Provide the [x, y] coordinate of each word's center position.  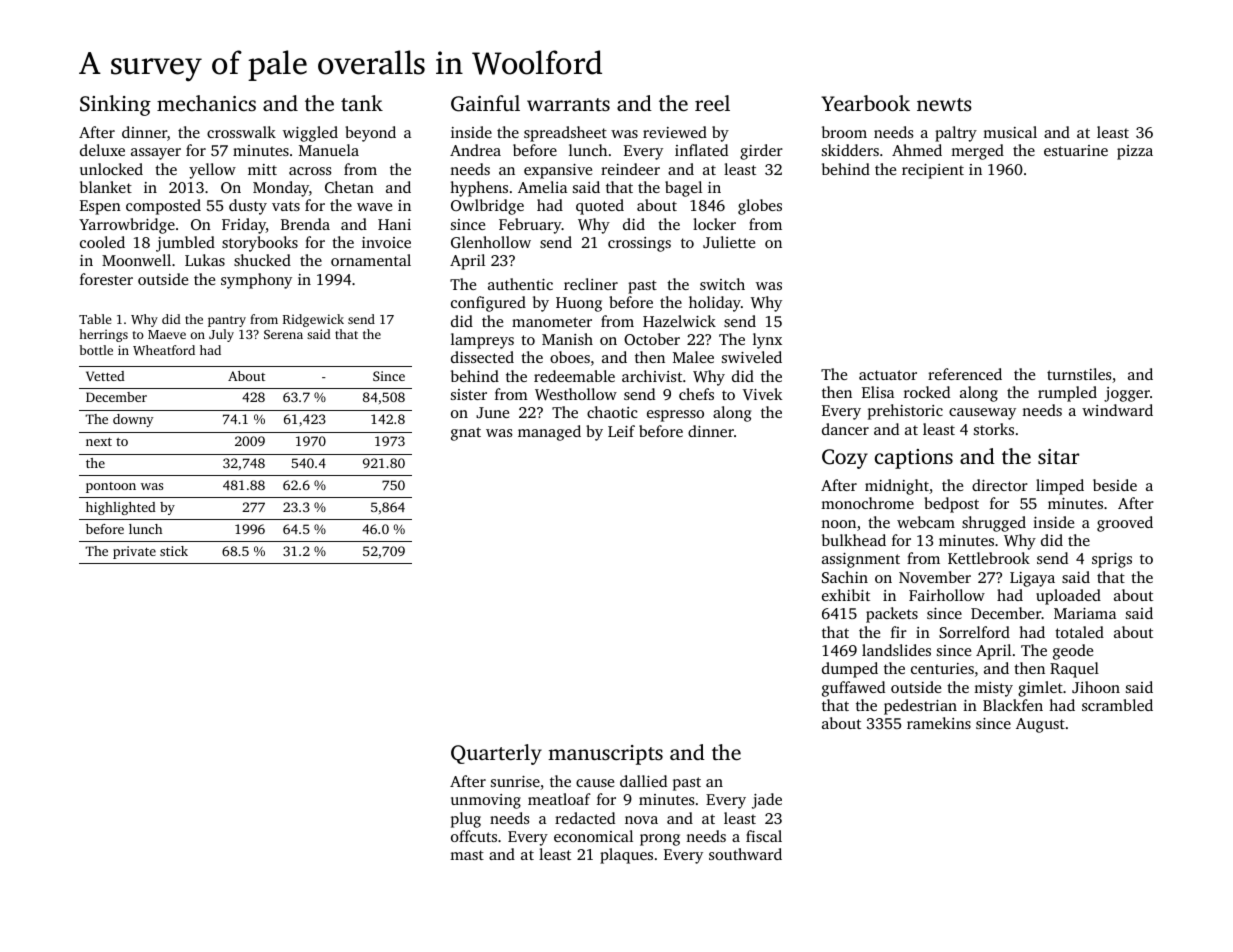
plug [466, 820]
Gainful [485, 103]
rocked [927, 392]
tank [362, 103]
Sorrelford [974, 632]
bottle [96, 350]
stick [174, 551]
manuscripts [605, 755]
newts [944, 104]
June [492, 412]
